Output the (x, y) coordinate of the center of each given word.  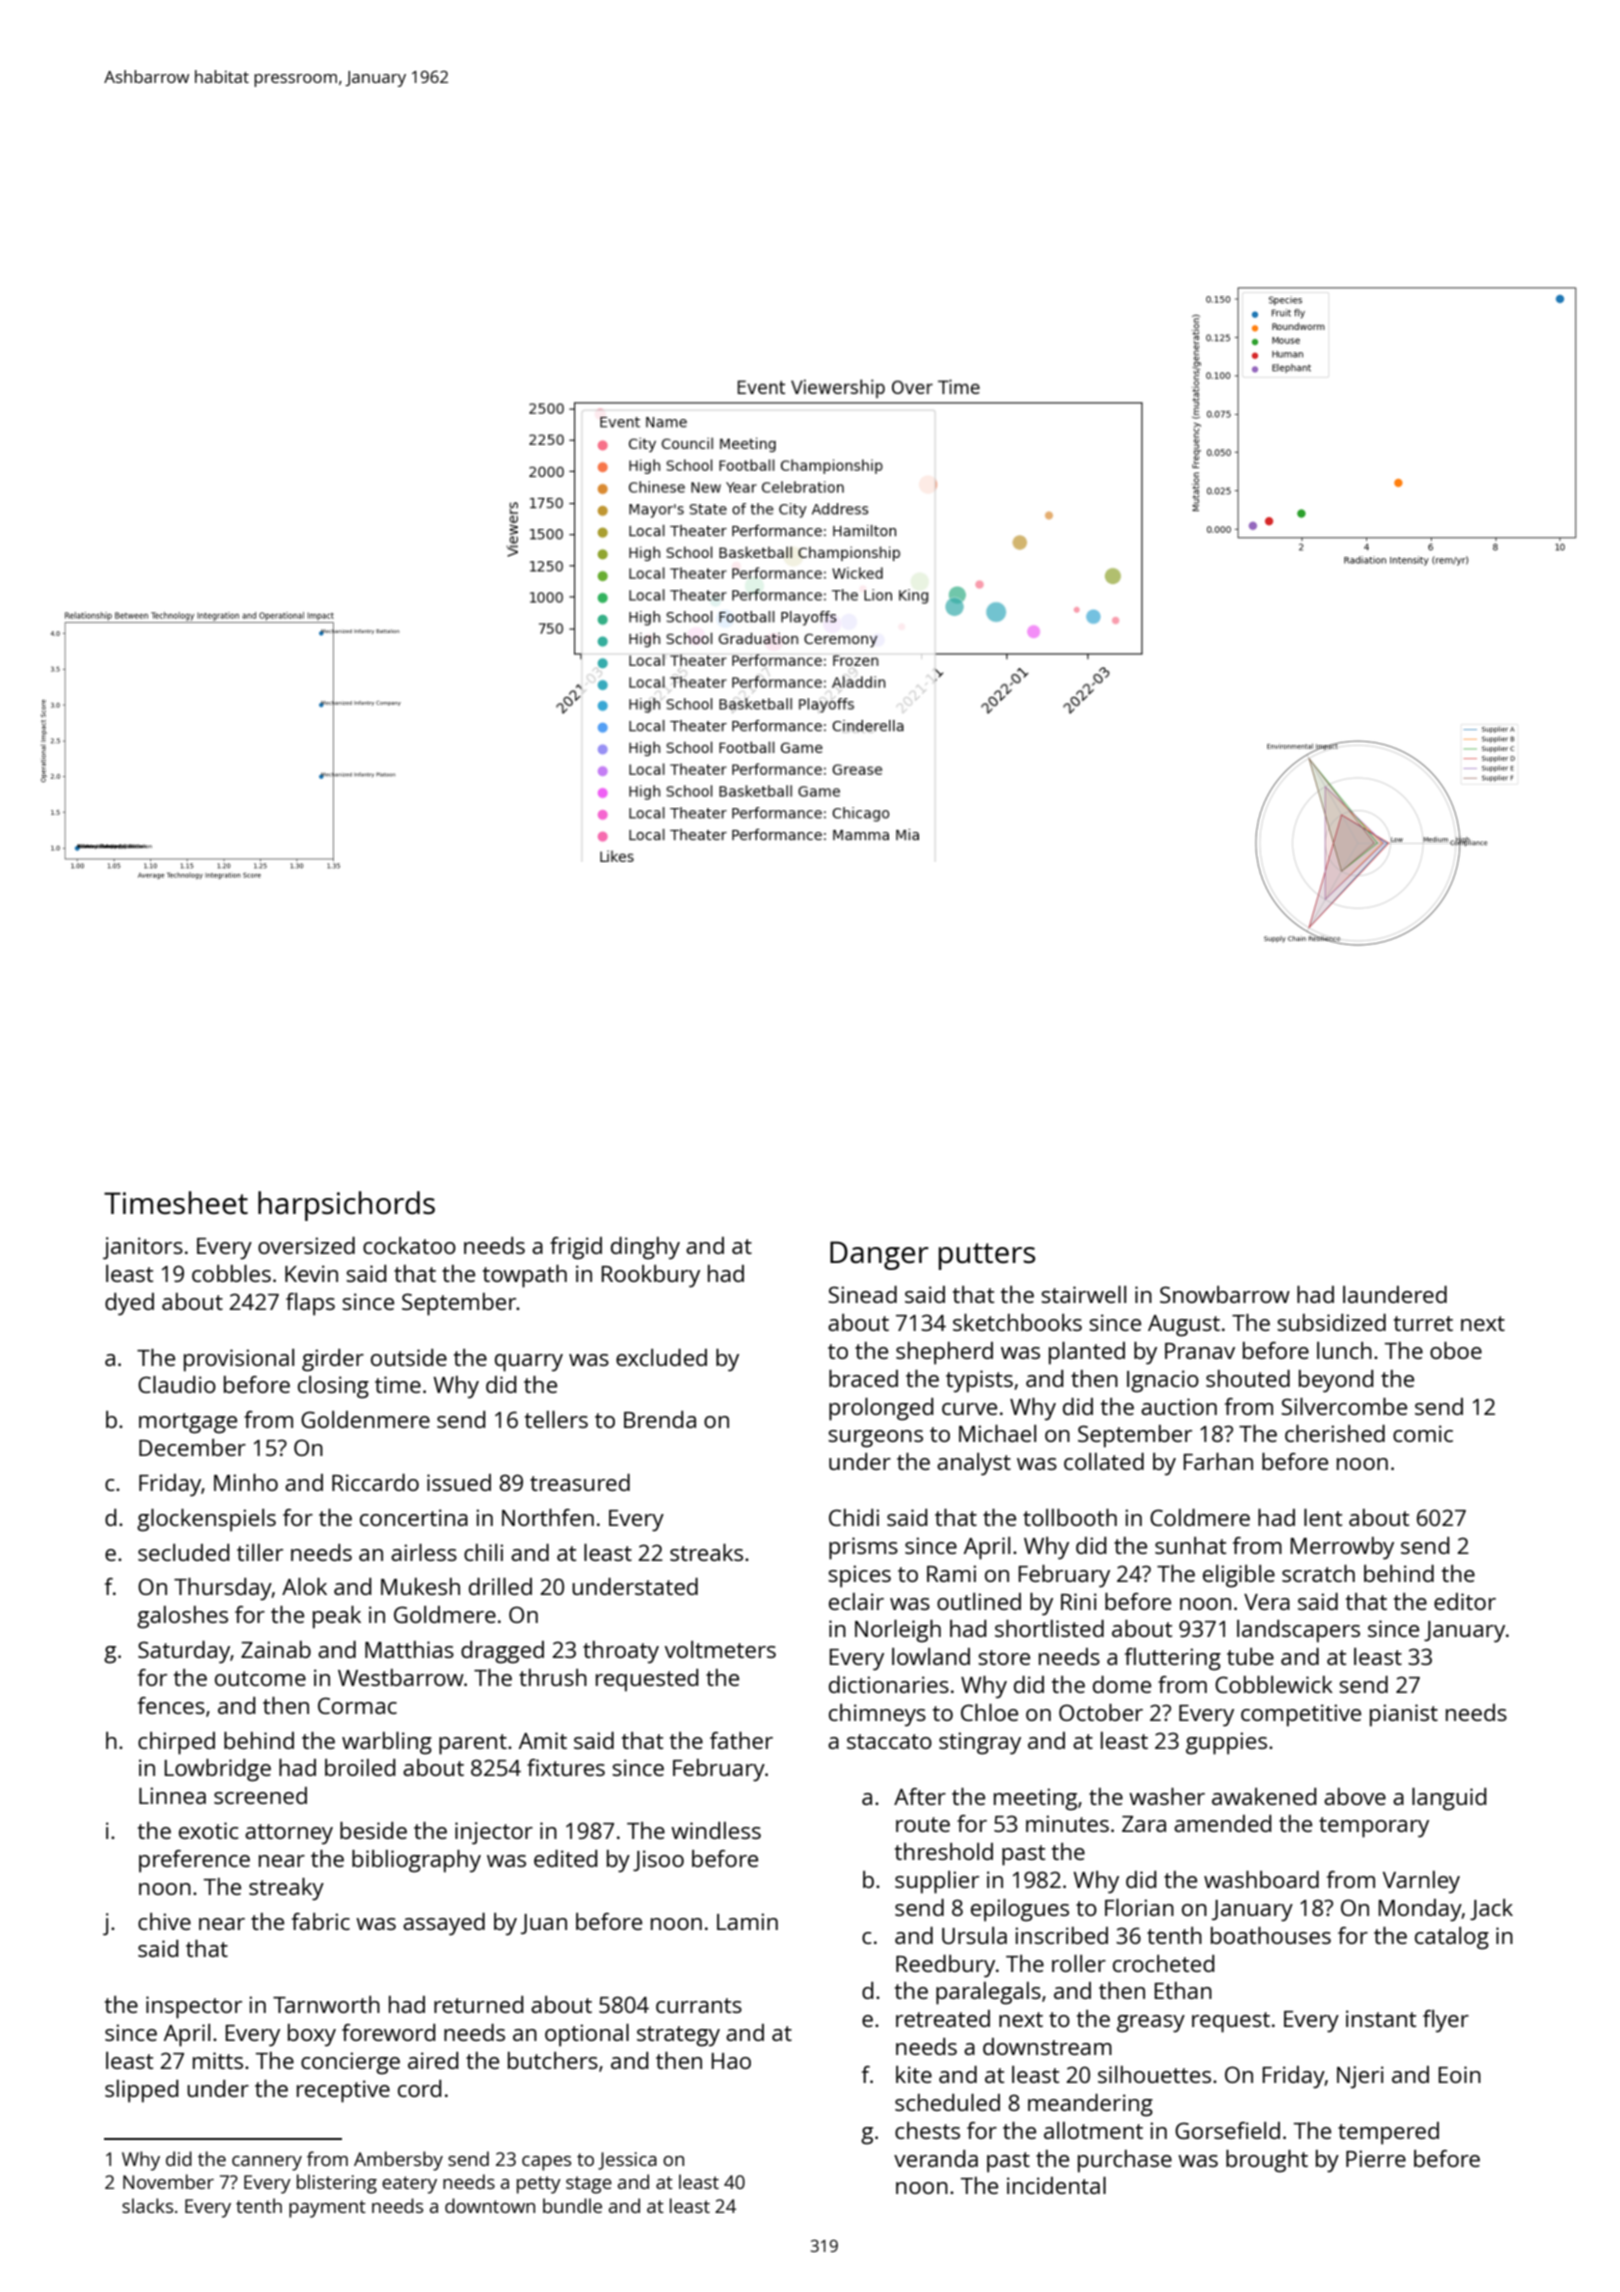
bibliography (416, 1861)
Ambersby (398, 2161)
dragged (502, 1652)
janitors (143, 1248)
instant (1381, 2018)
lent (1323, 1517)
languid (1449, 1799)
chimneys (877, 1715)
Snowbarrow (1225, 1294)
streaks (706, 1552)
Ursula (974, 1935)
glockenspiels (206, 1520)
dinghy (645, 1248)
